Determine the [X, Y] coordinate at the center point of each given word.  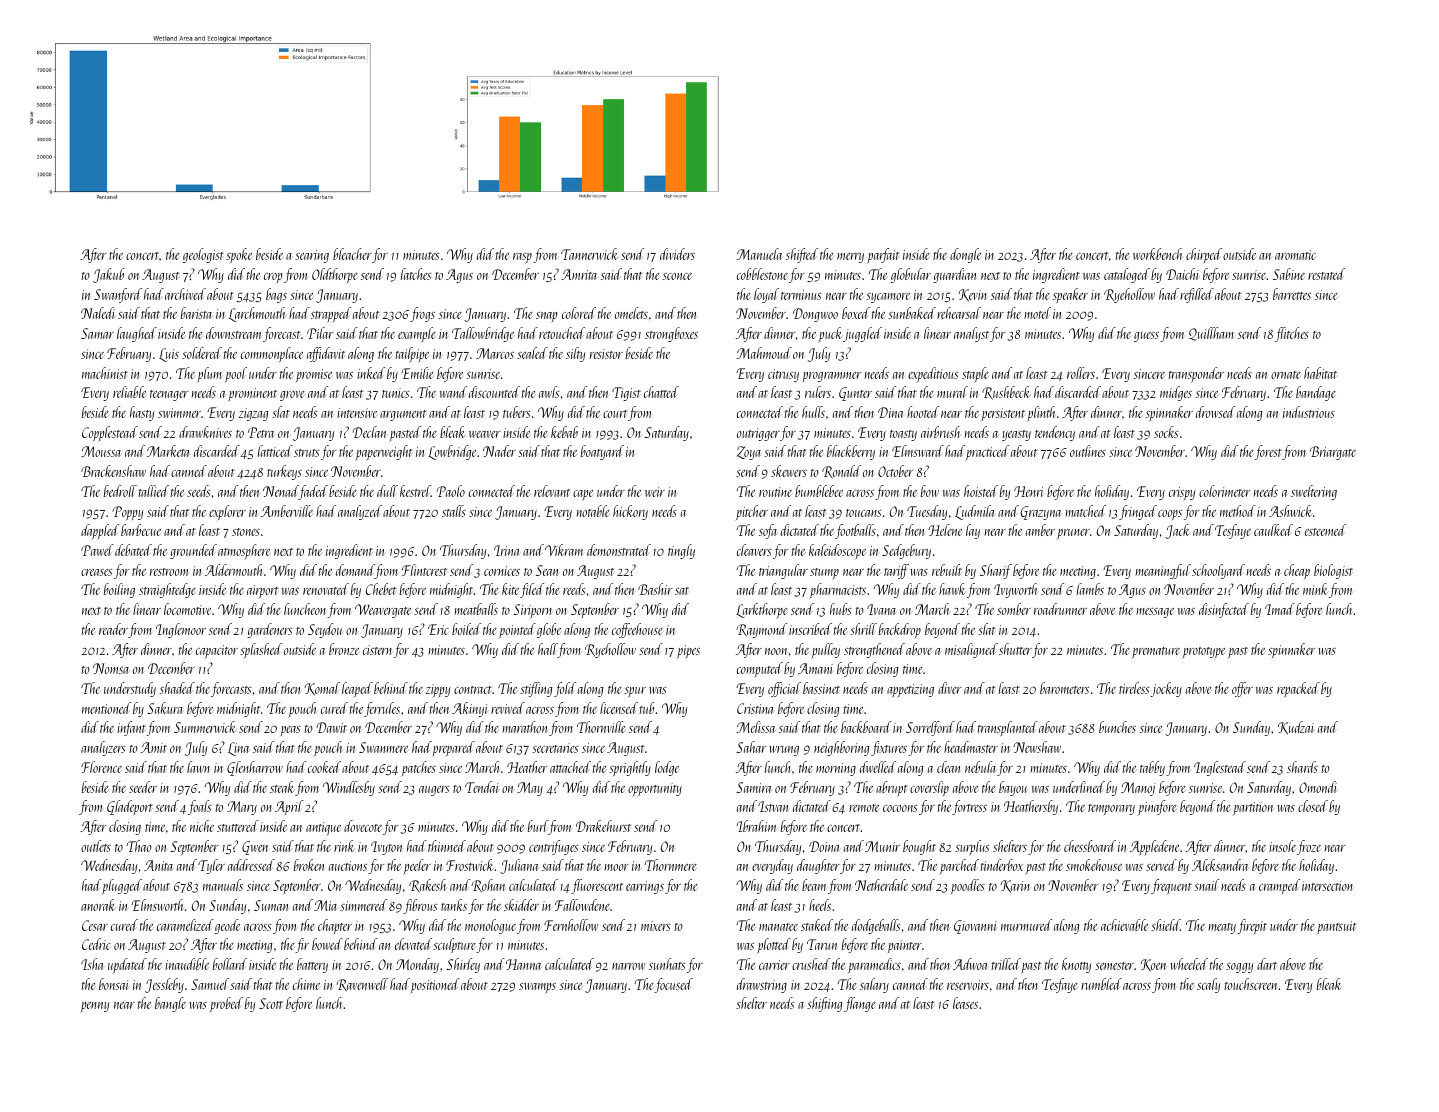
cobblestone [762, 274]
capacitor [217, 651]
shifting [825, 1004]
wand [453, 392]
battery [312, 965]
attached [570, 767]
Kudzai [1296, 728]
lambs [1090, 589]
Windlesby [349, 788]
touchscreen [1251, 984]
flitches [1292, 334]
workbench [1158, 254]
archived [185, 294]
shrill [863, 629]
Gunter [855, 394]
